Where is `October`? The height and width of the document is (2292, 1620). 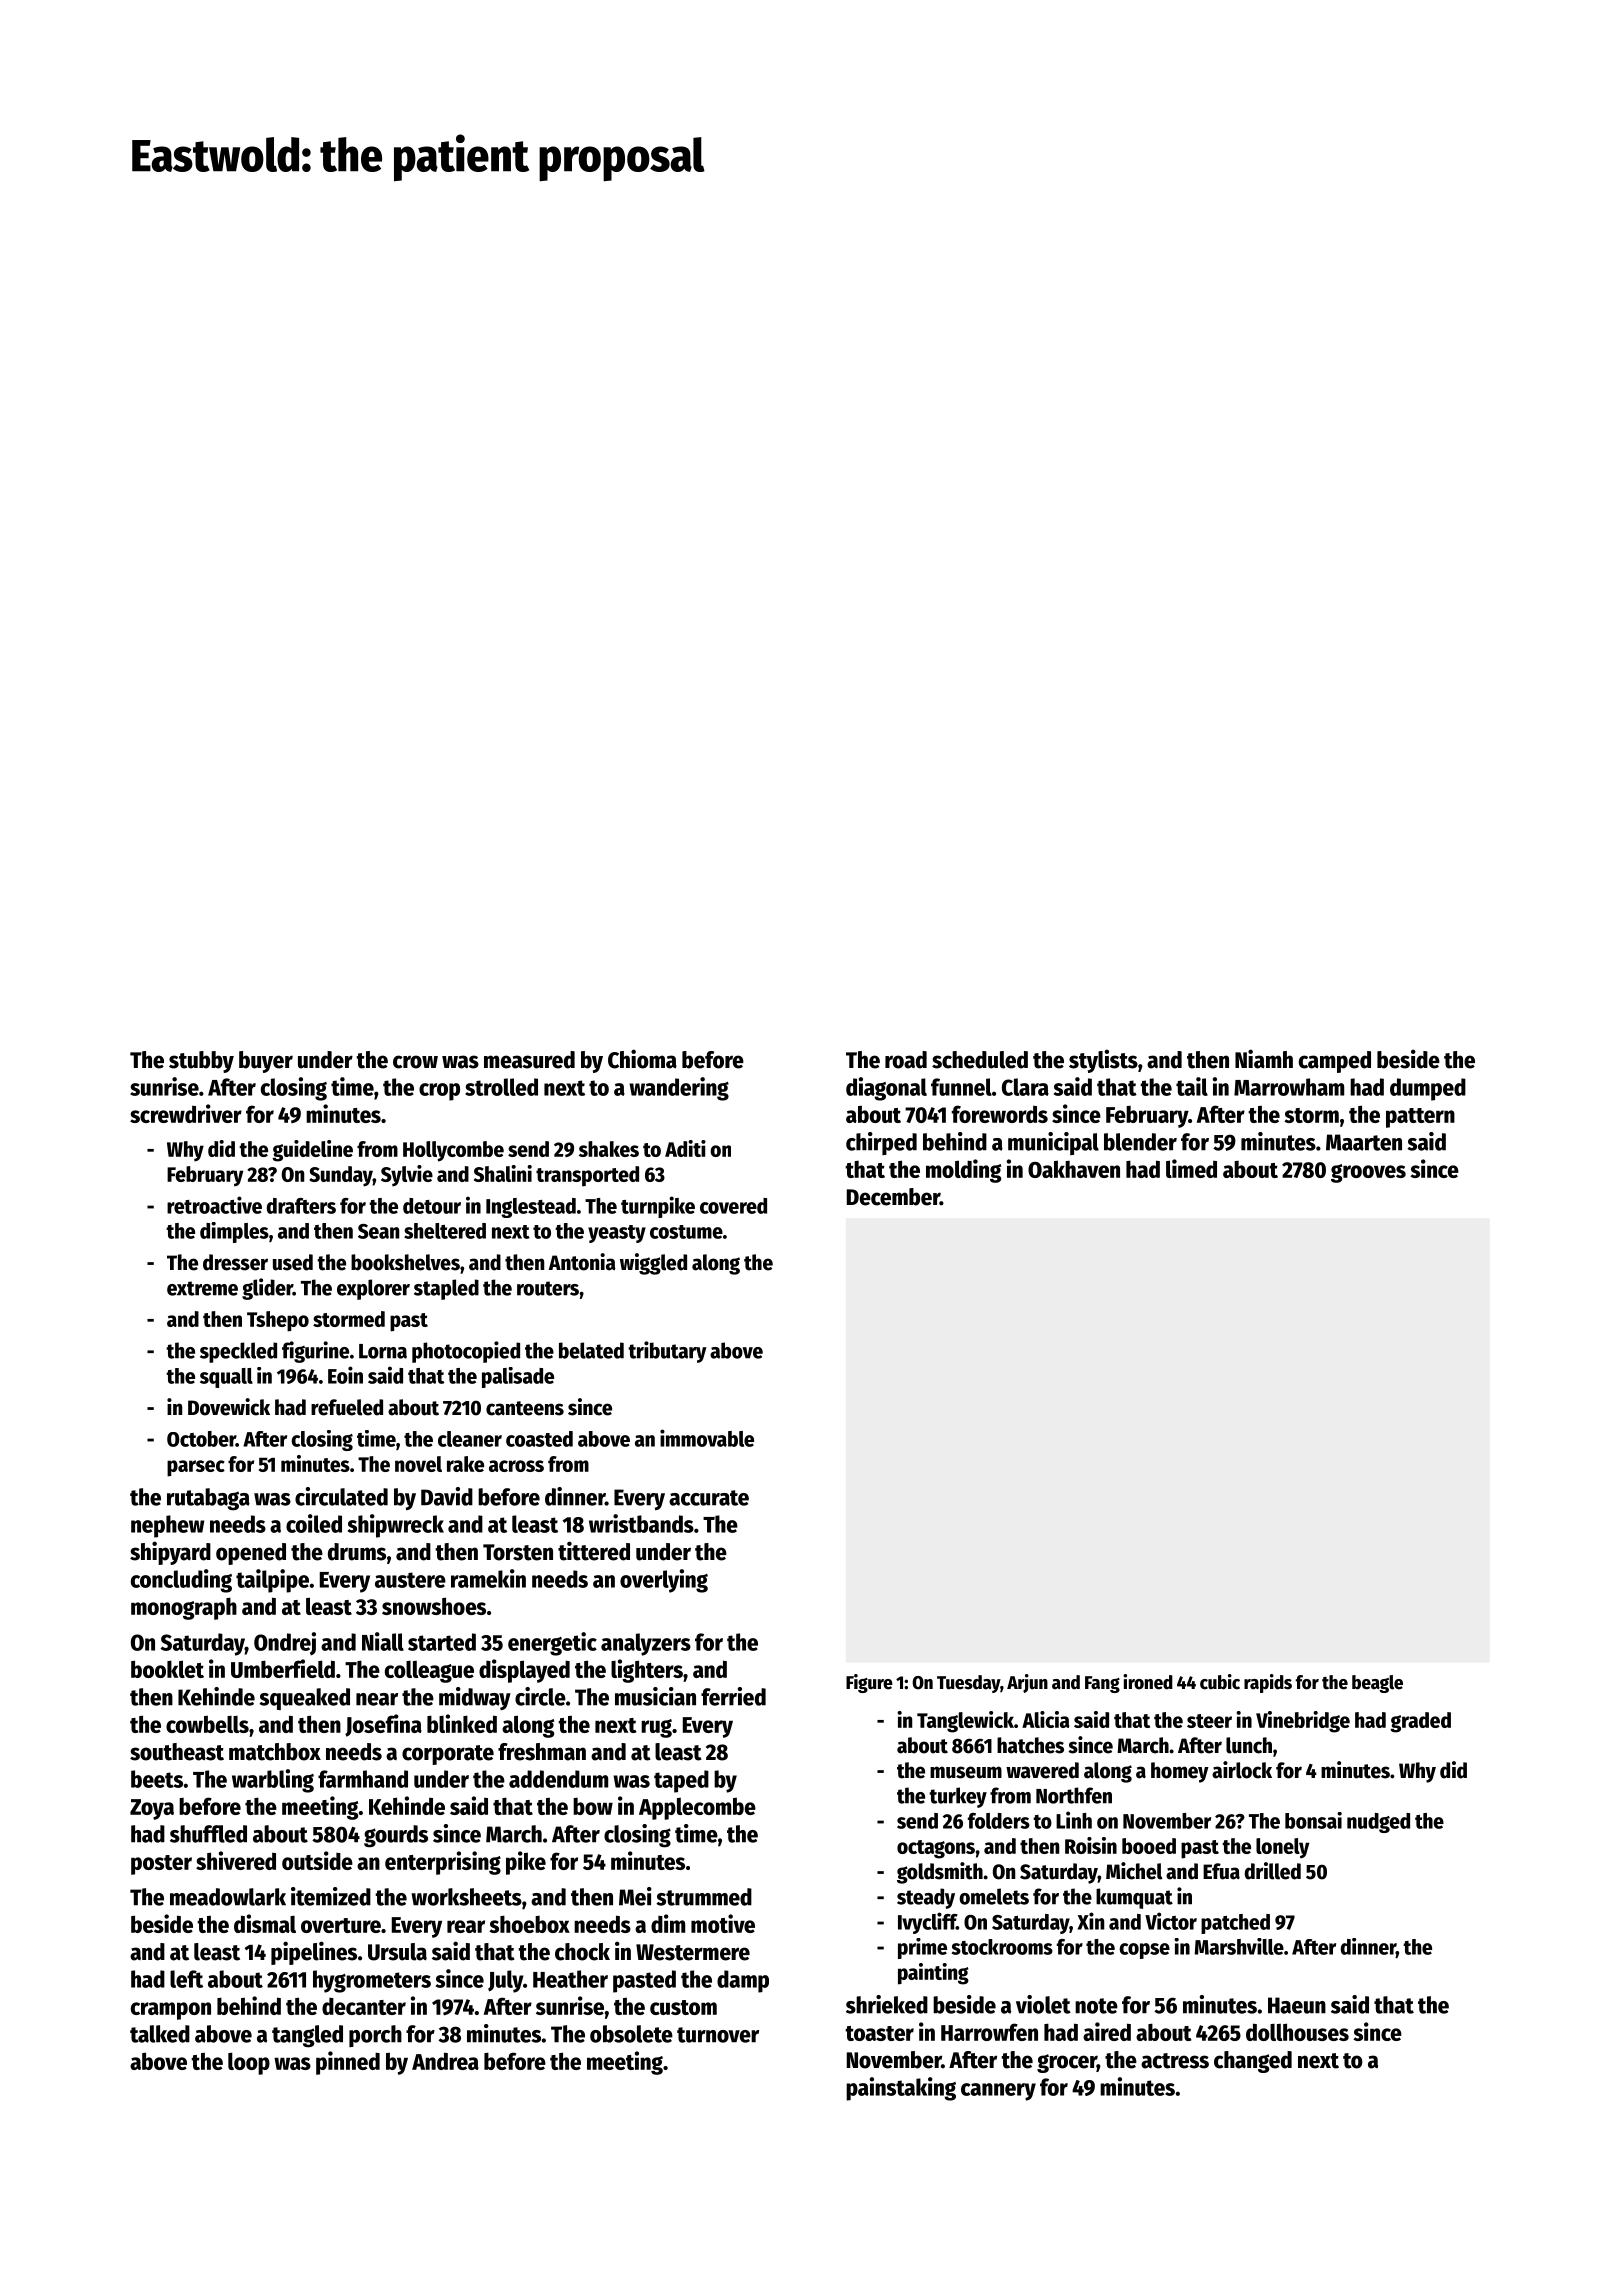 October is located at coordinates (201, 1439).
